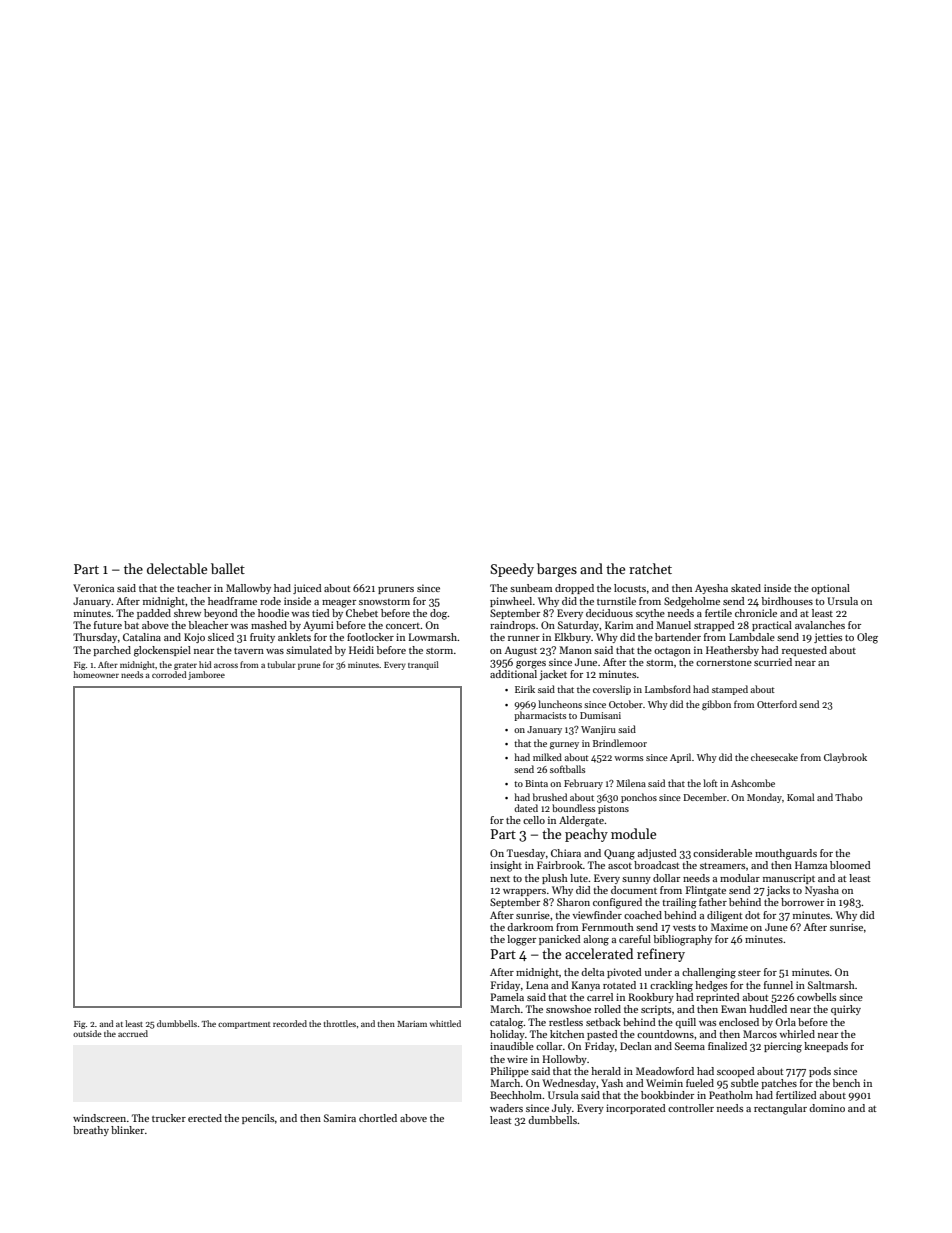 The width and height of the screenshot is (952, 1233). What do you see at coordinates (555, 879) in the screenshot?
I see `plush` at bounding box center [555, 879].
